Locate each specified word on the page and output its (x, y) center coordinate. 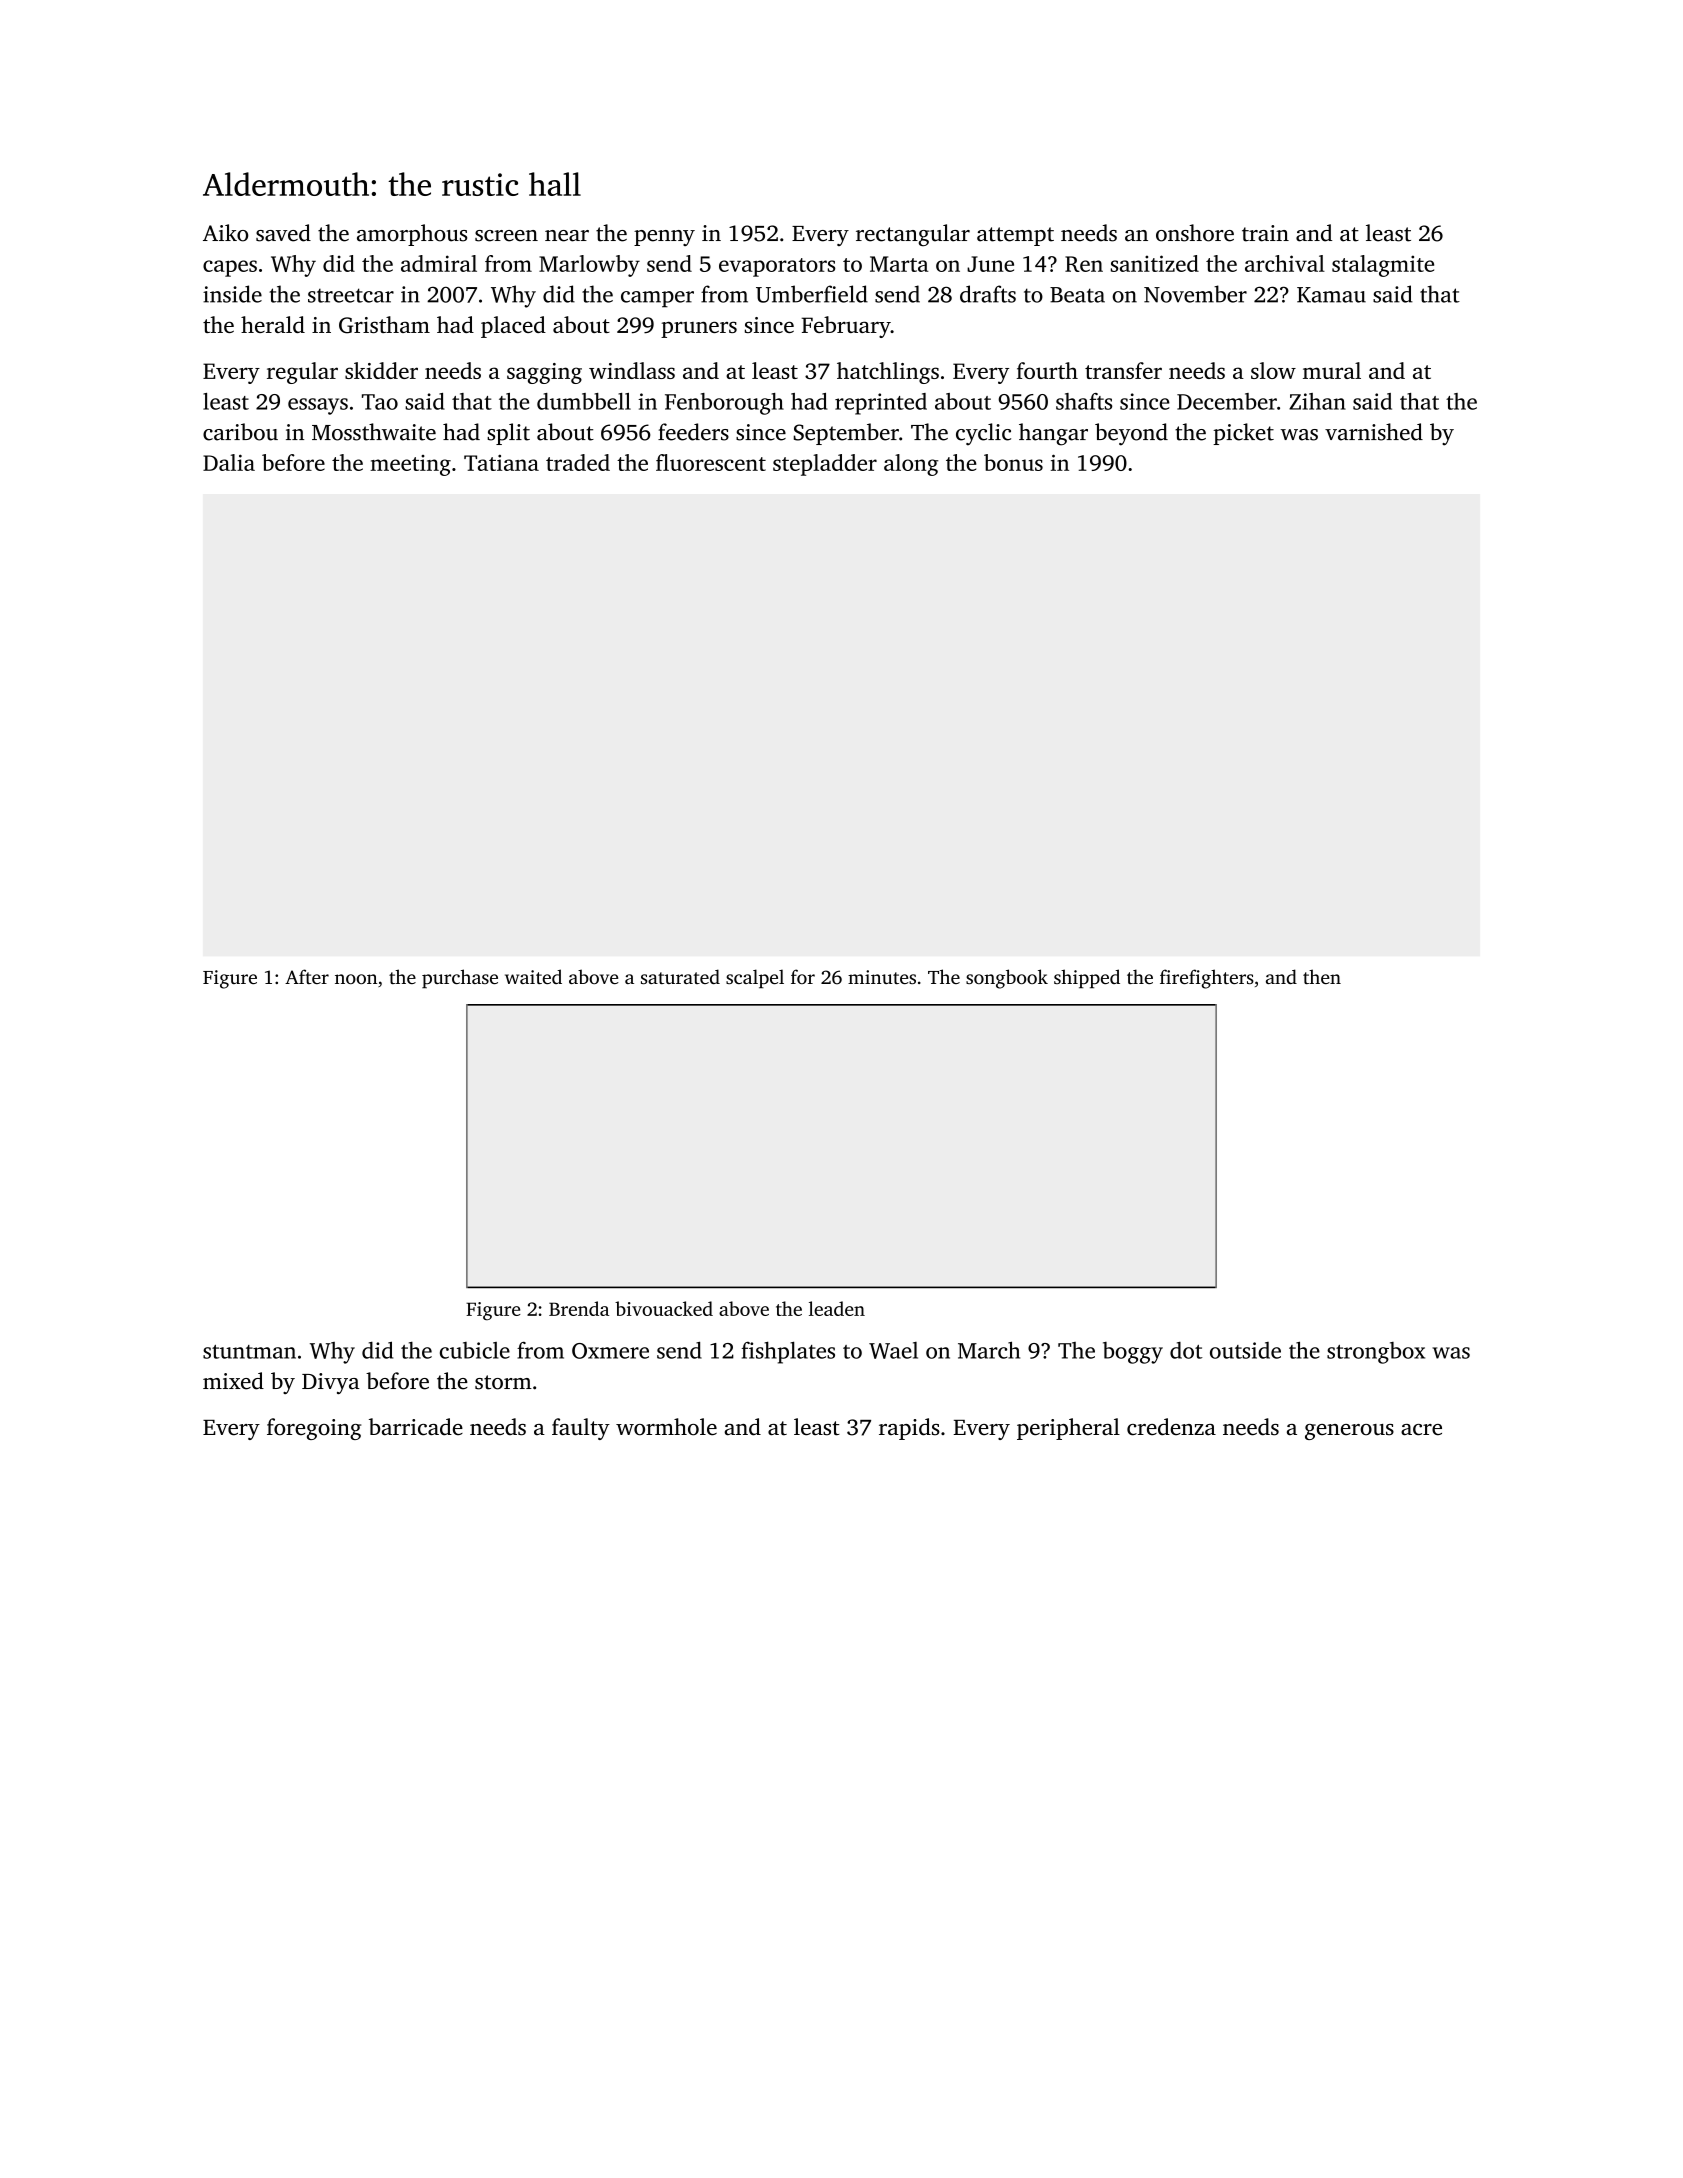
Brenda (579, 1308)
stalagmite (1383, 266)
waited (533, 976)
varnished (1374, 432)
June (990, 264)
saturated (680, 976)
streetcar (351, 295)
